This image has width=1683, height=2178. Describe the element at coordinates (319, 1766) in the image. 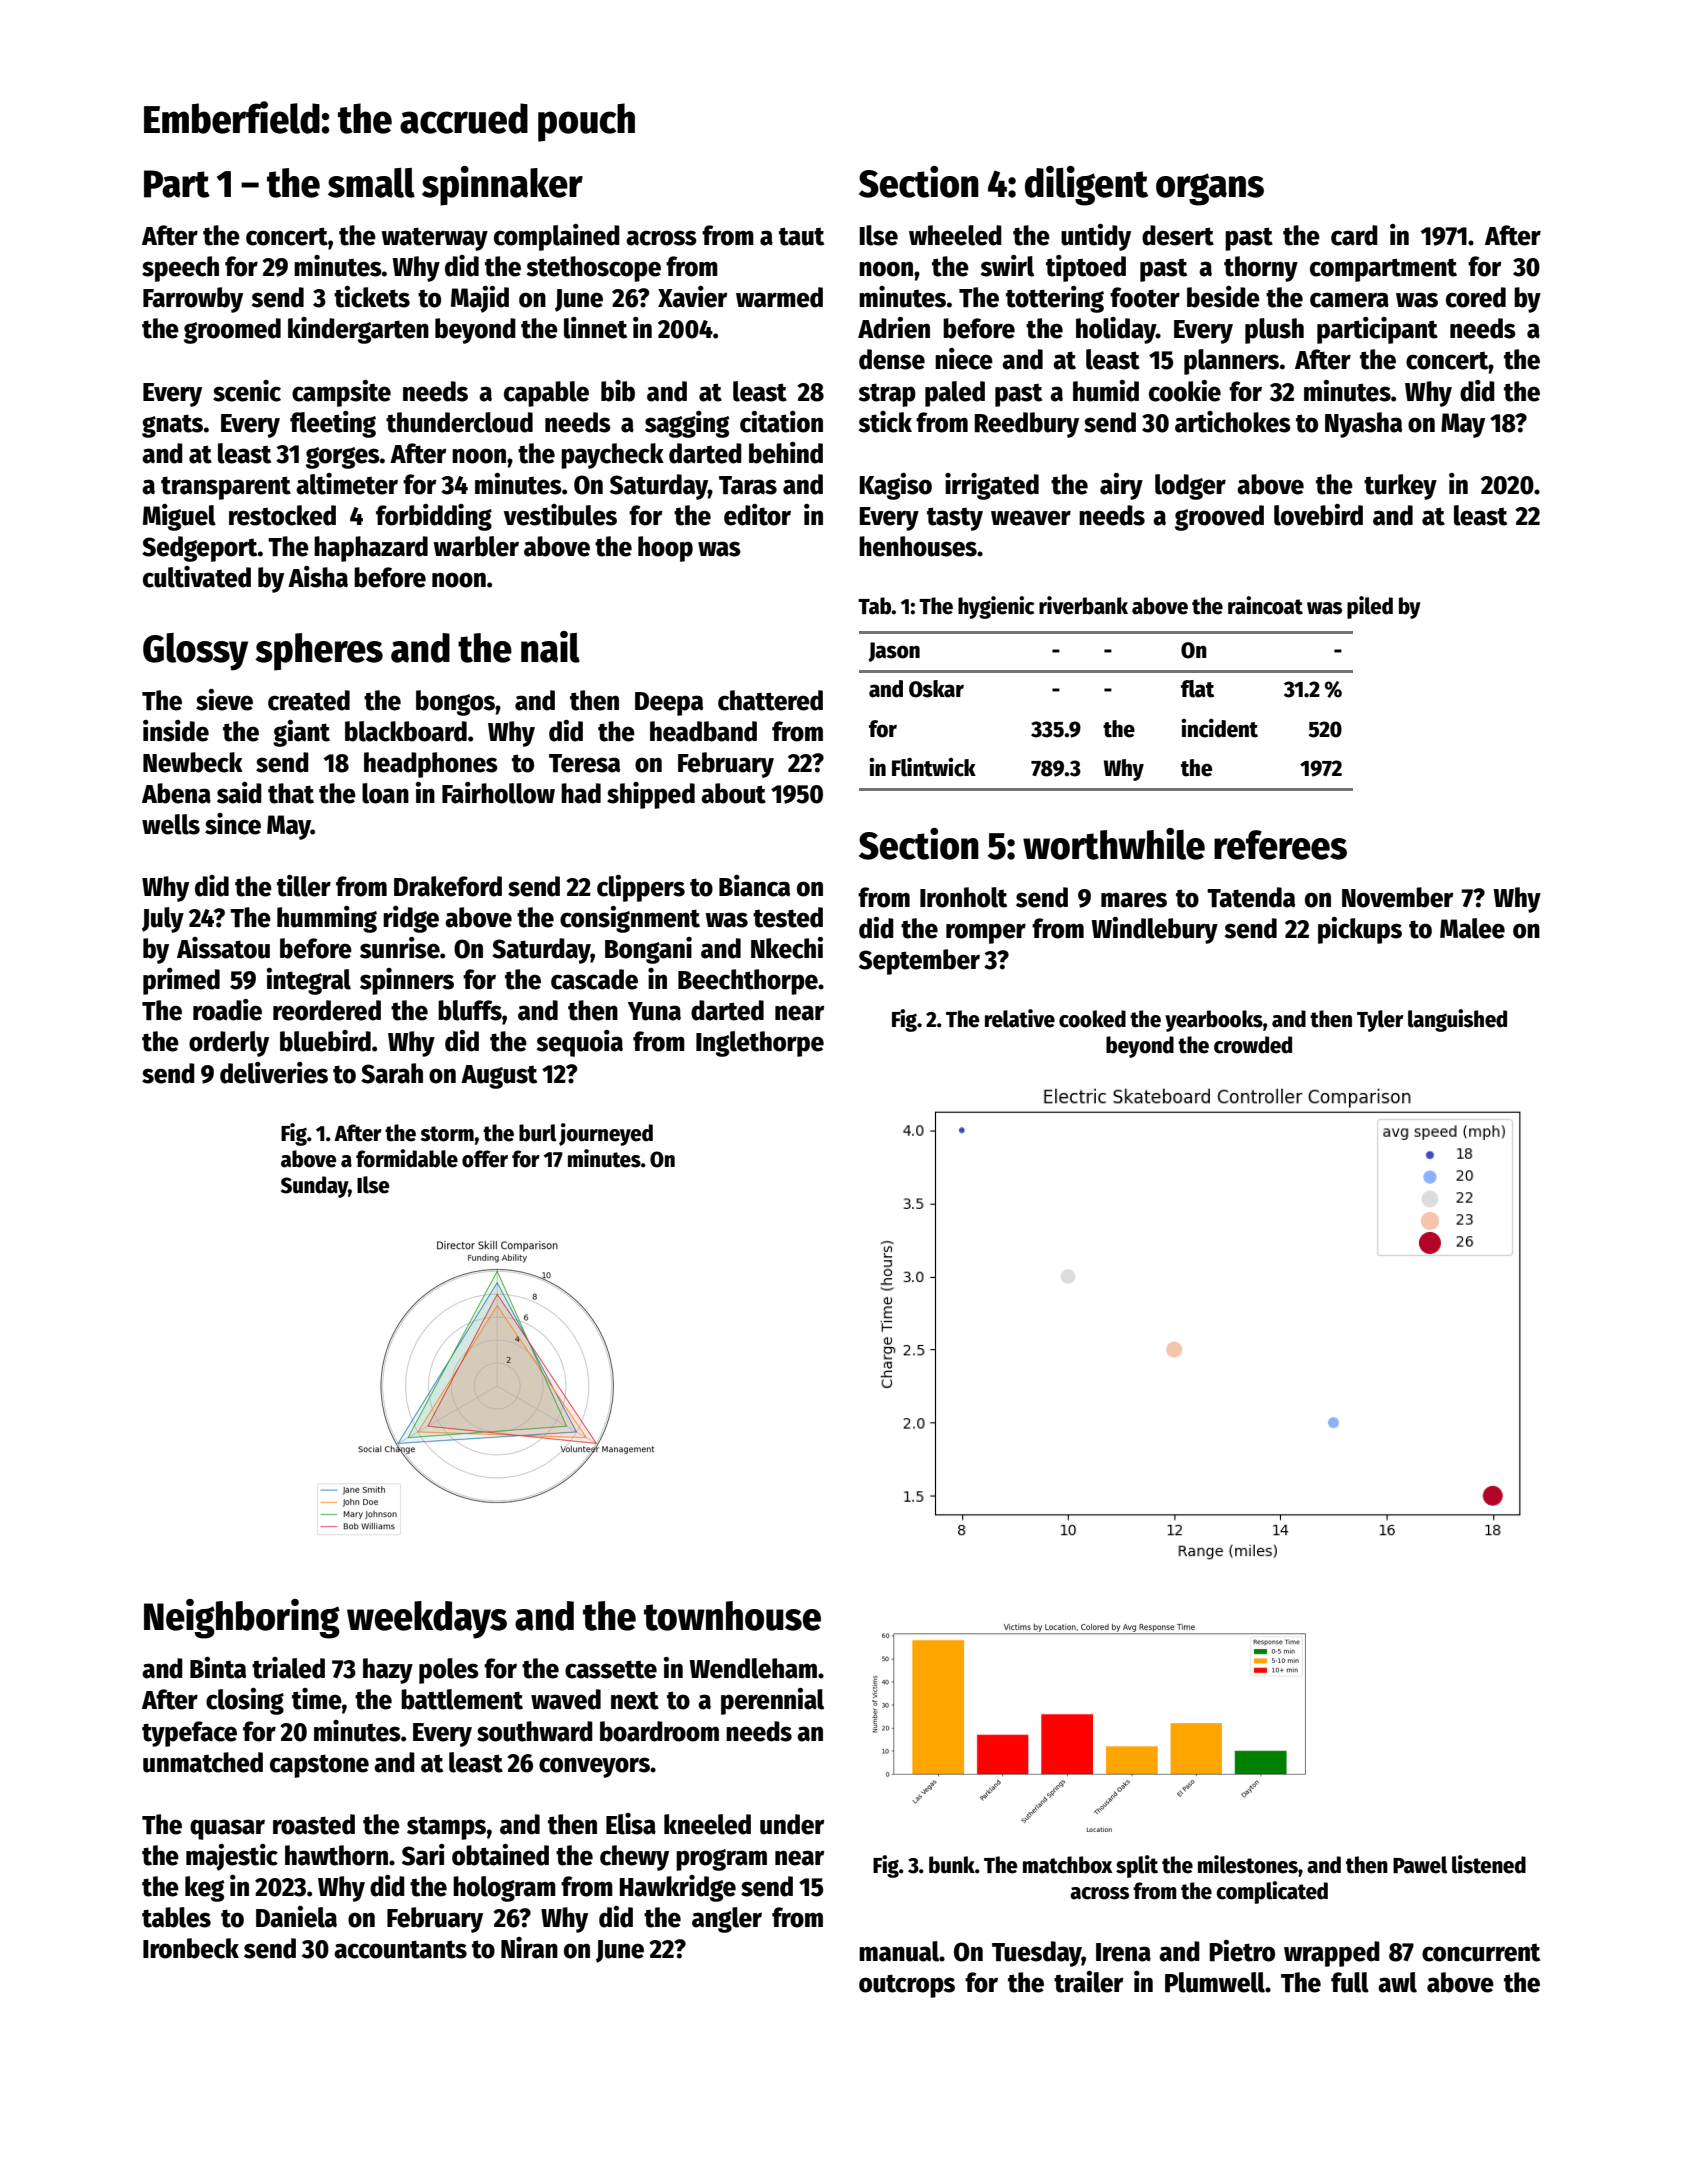

I see `capstone` at that location.
